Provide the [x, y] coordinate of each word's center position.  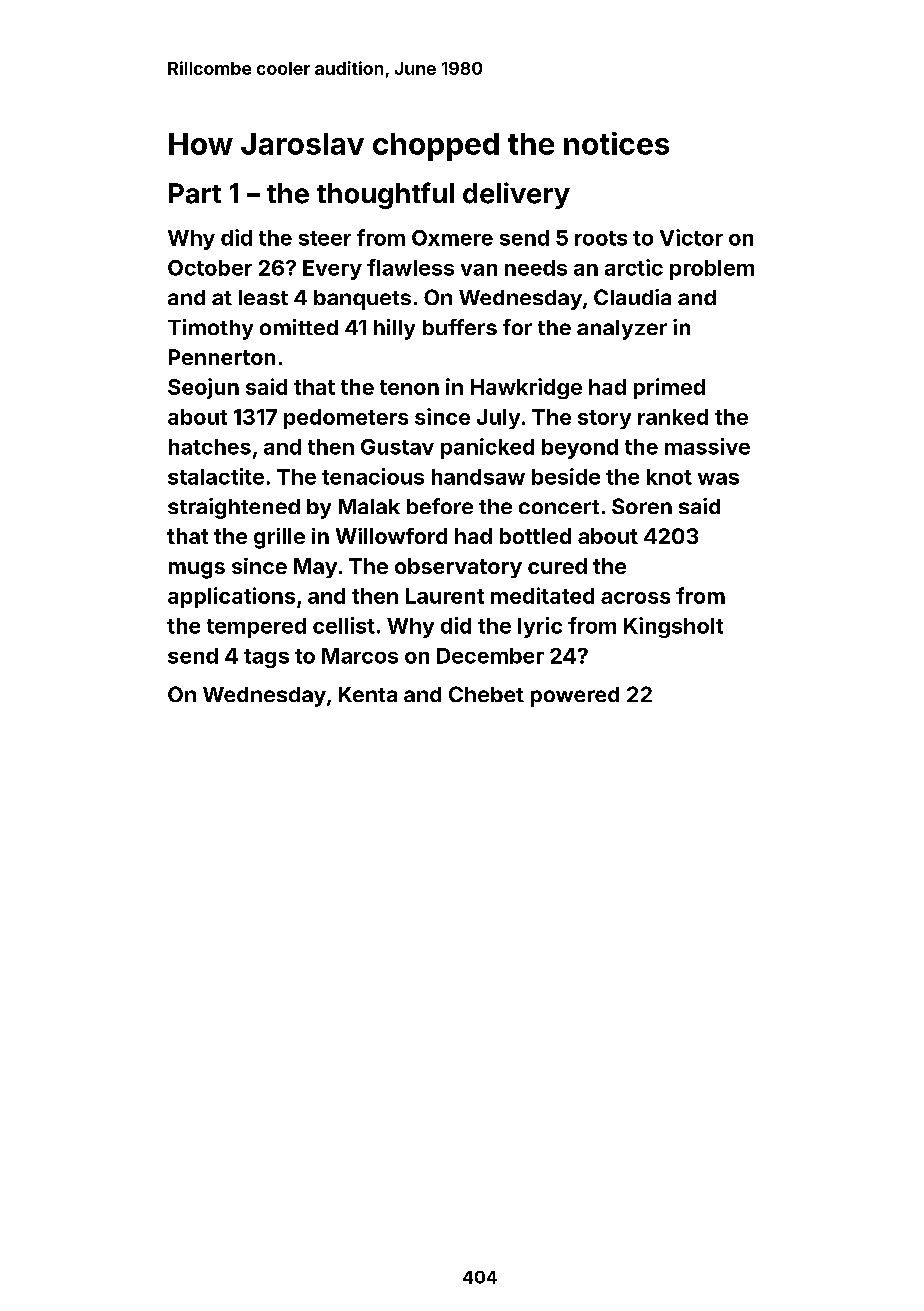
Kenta [368, 694]
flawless [410, 267]
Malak [369, 506]
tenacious [373, 476]
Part [195, 193]
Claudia [632, 297]
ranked [673, 417]
